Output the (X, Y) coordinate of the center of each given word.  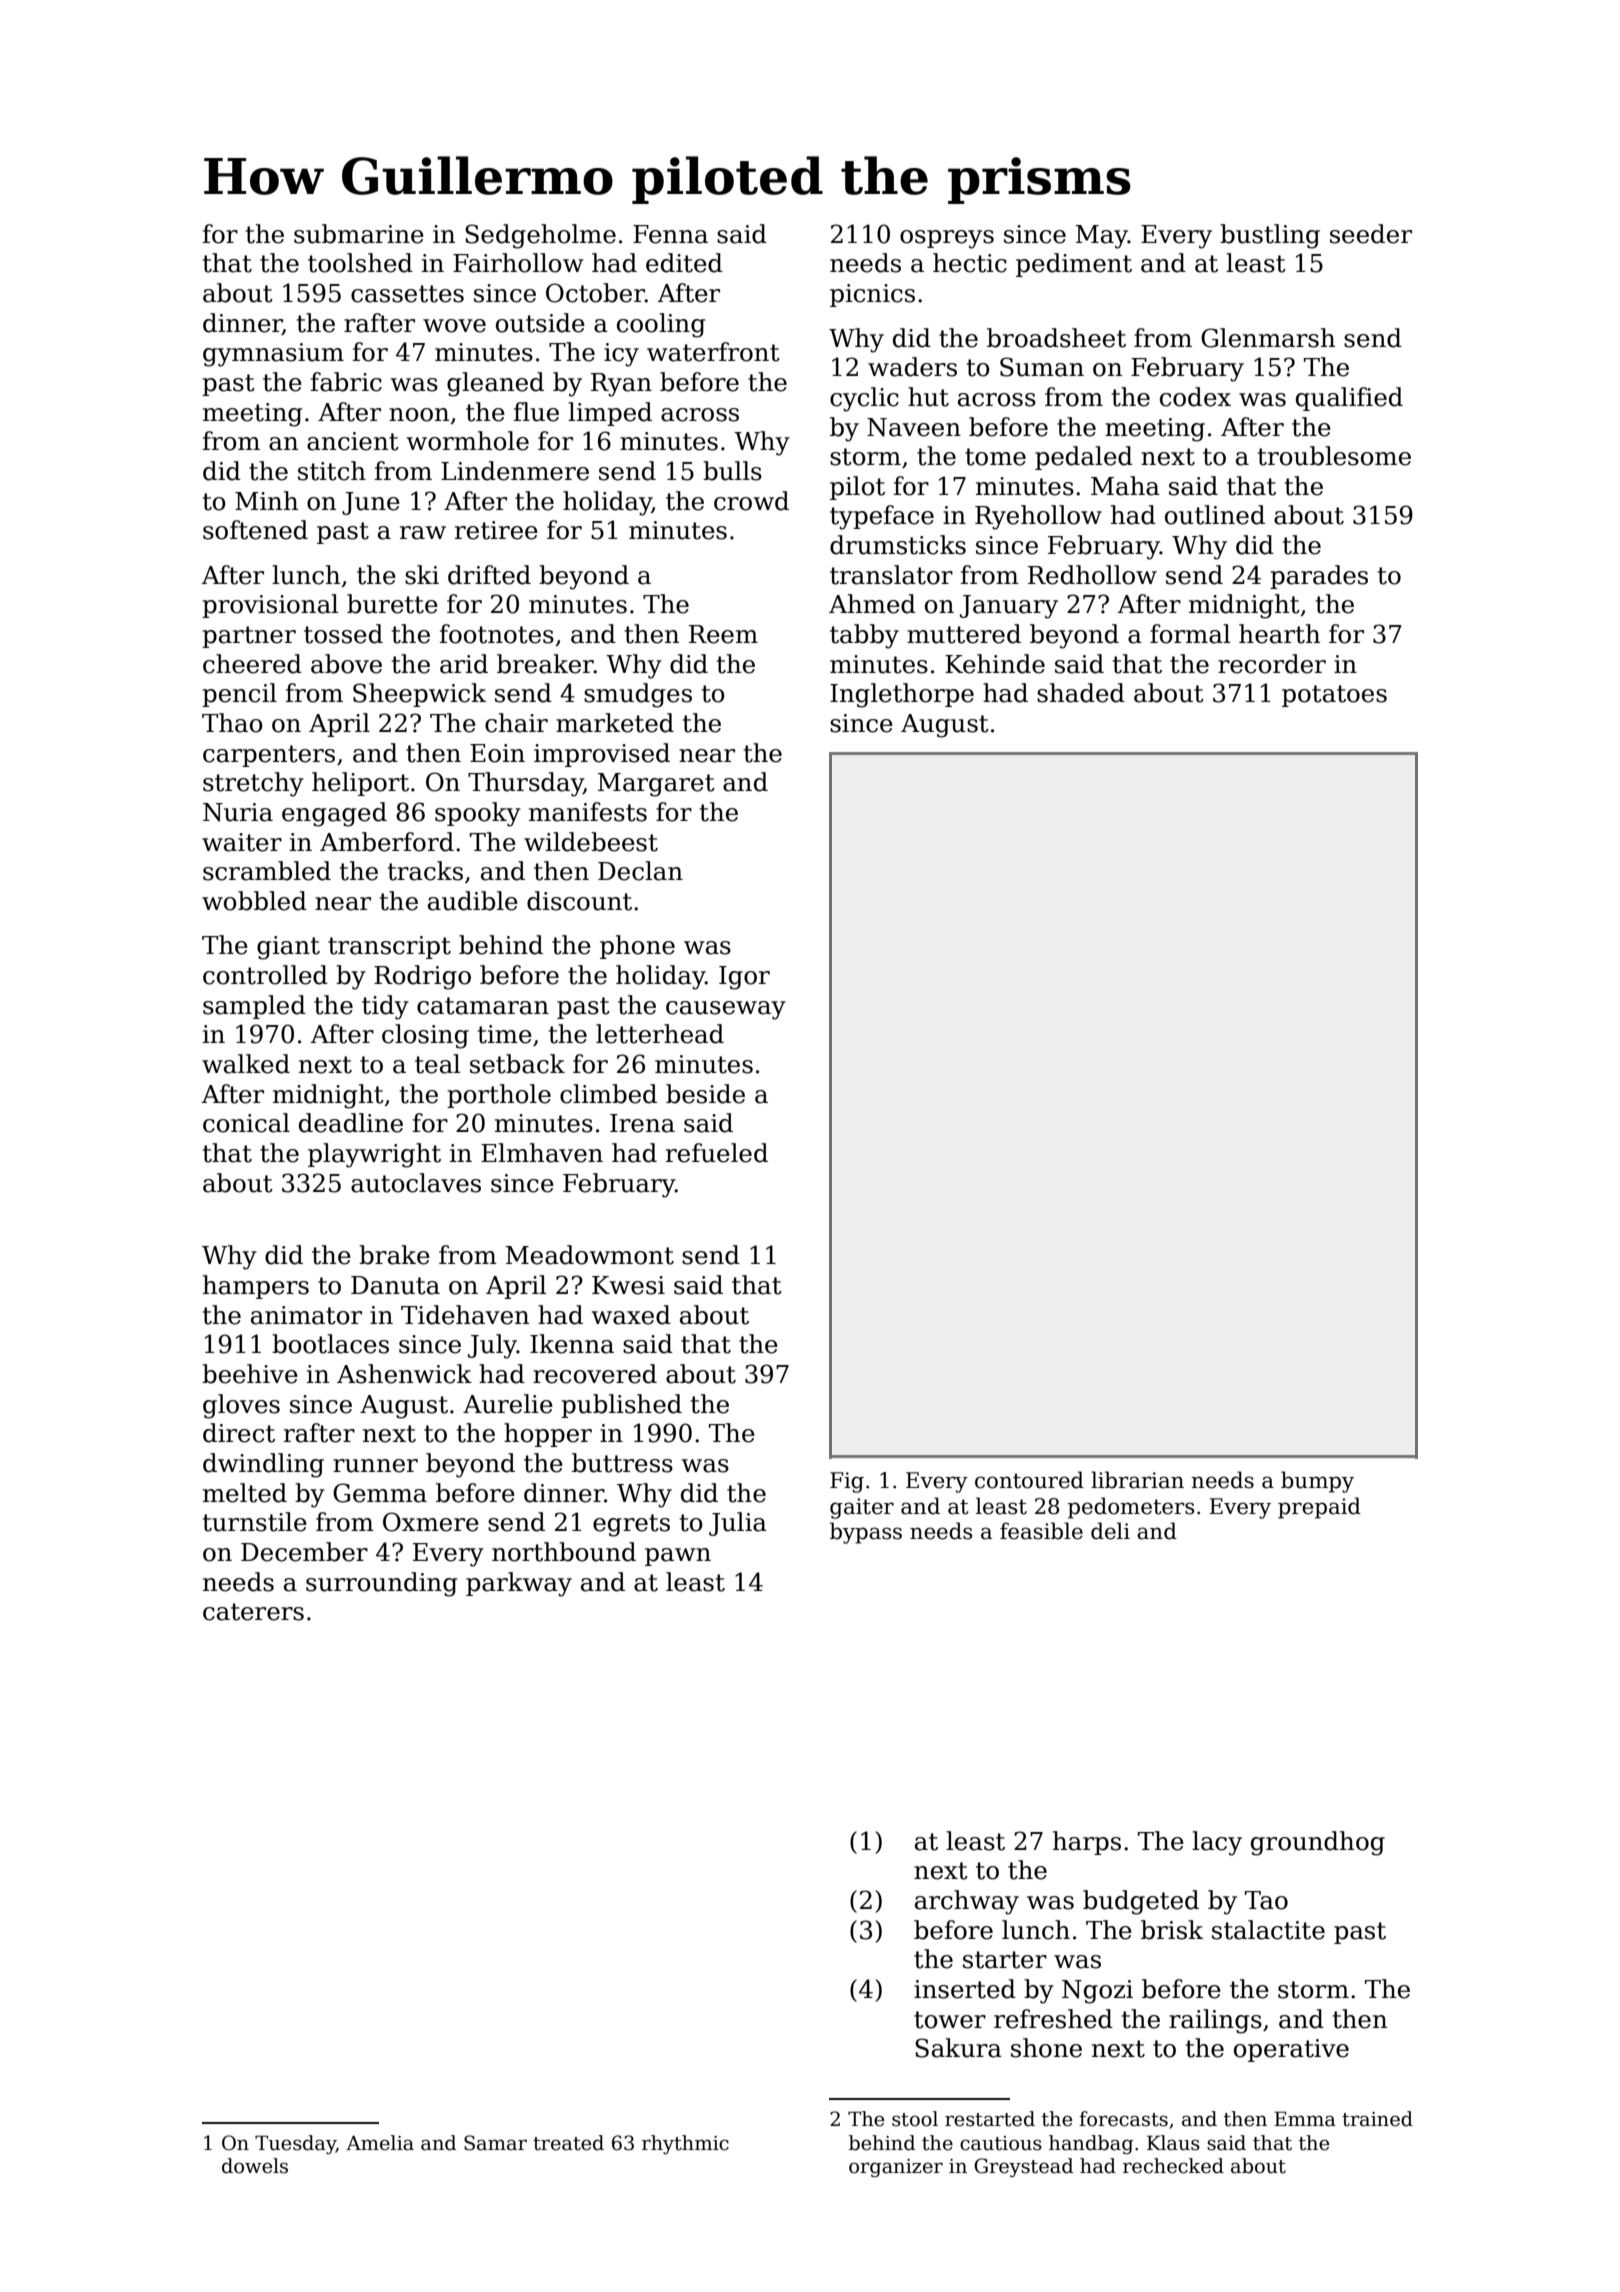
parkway (519, 1584)
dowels (255, 2166)
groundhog (1318, 1843)
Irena (642, 1123)
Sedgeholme (540, 236)
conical (246, 1123)
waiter (242, 842)
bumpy (1317, 1482)
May (1102, 237)
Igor (744, 978)
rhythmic (685, 2144)
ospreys (947, 239)
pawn (678, 1557)
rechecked (1173, 2166)
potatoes (1334, 696)
